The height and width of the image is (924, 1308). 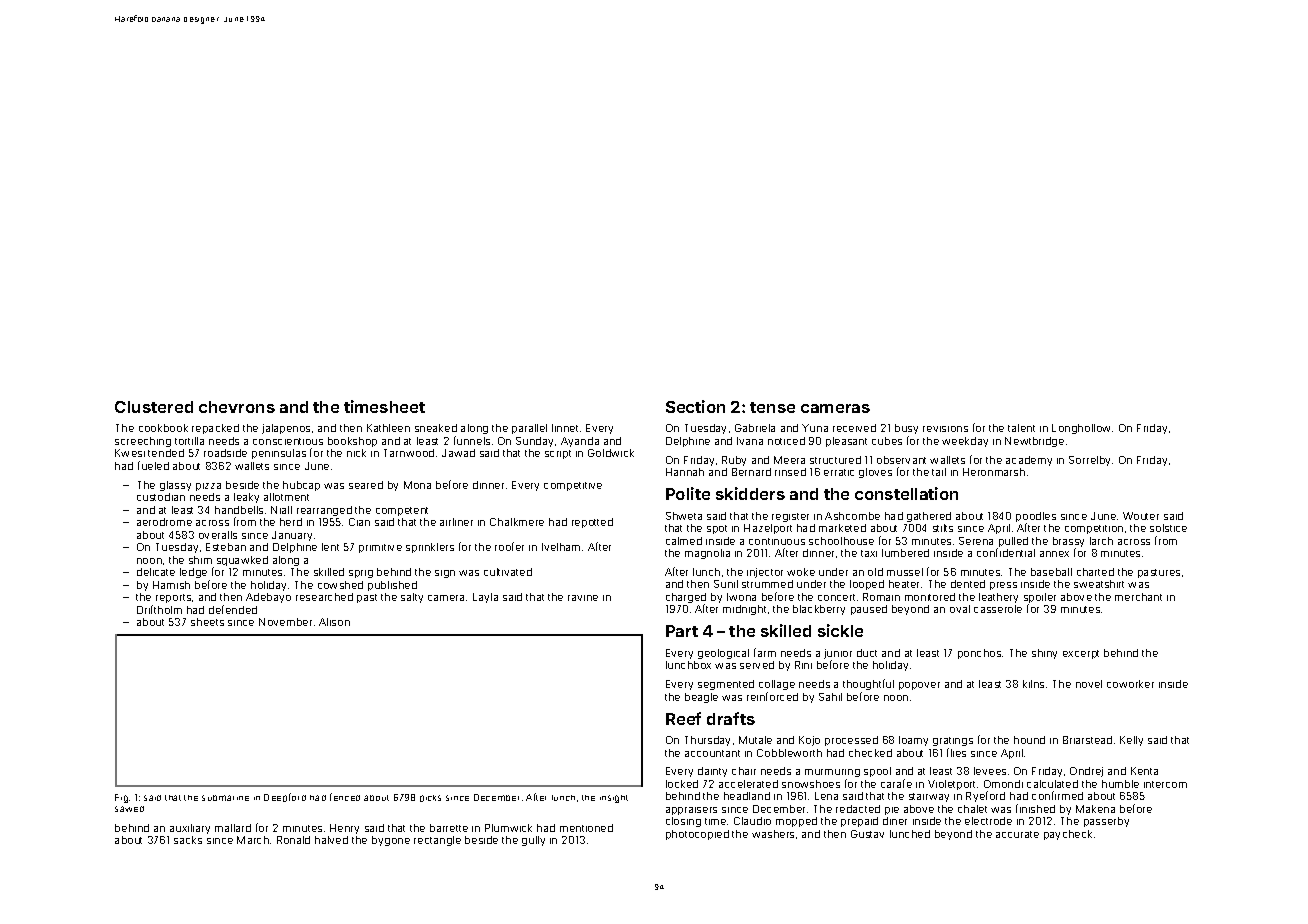 I want to click on salty, so click(x=412, y=598).
